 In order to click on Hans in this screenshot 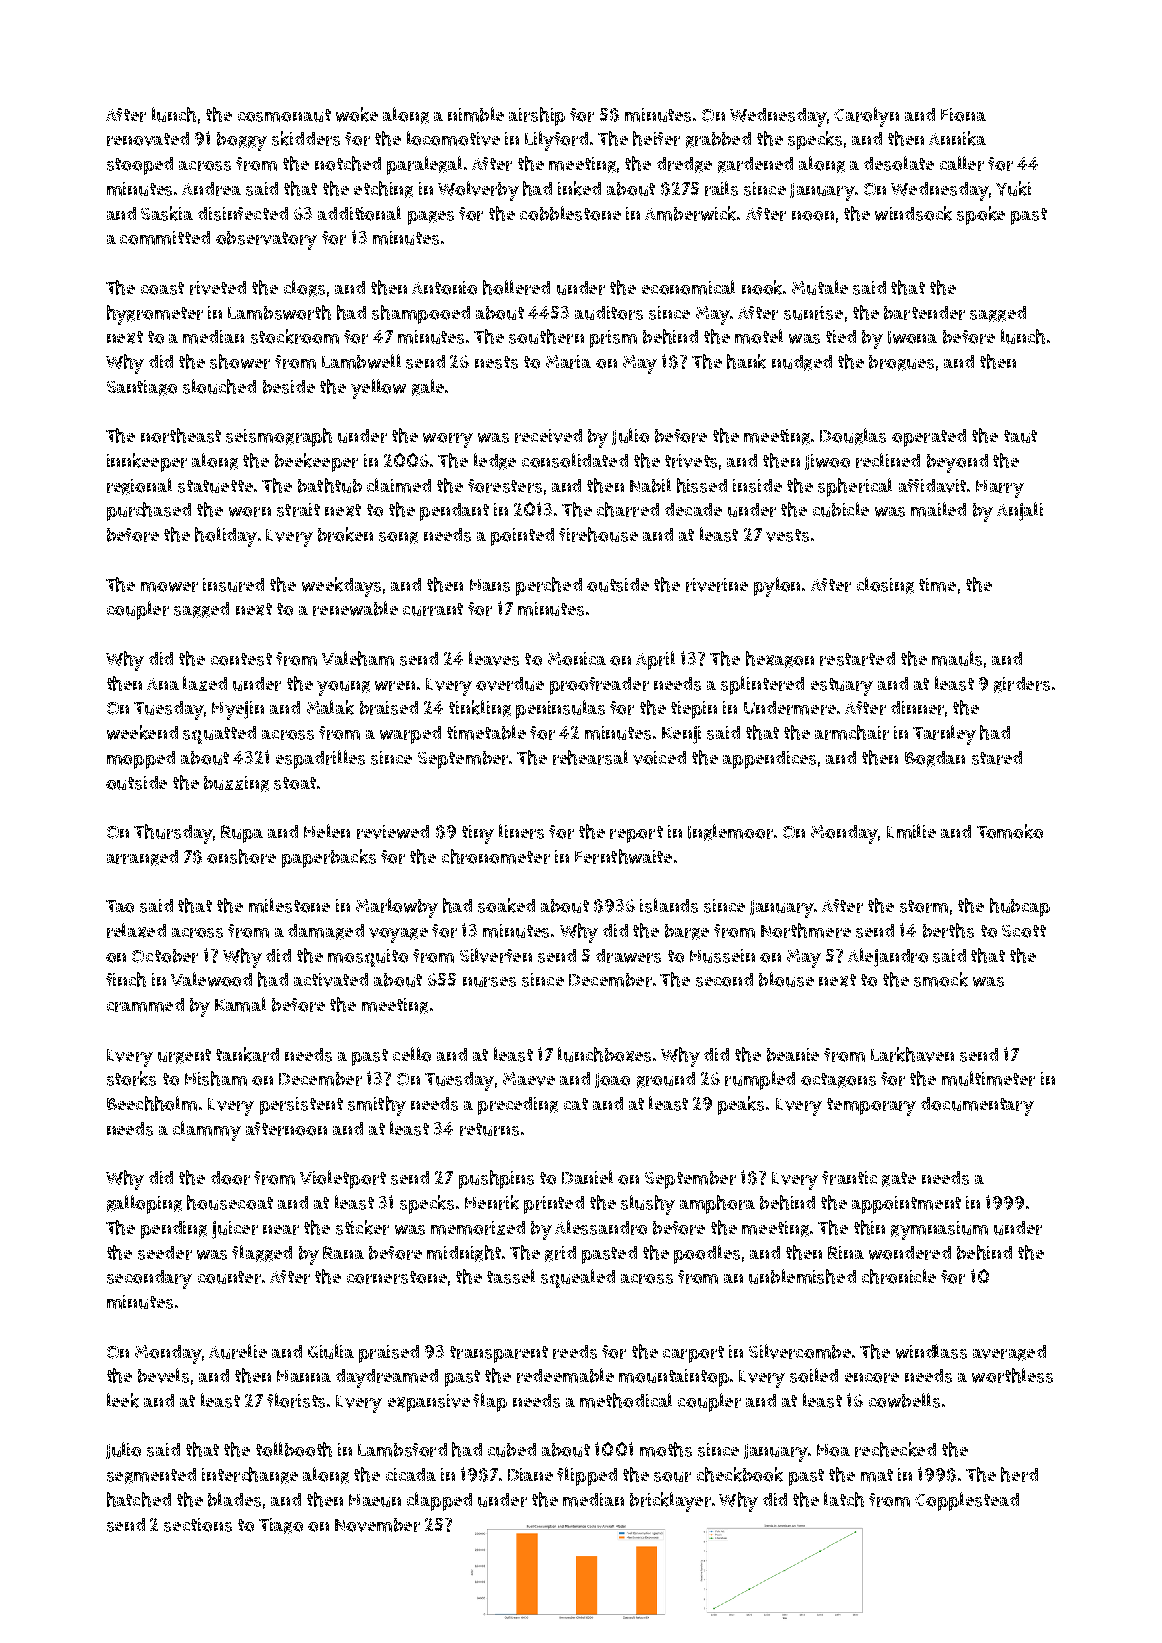, I will do `click(490, 585)`.
